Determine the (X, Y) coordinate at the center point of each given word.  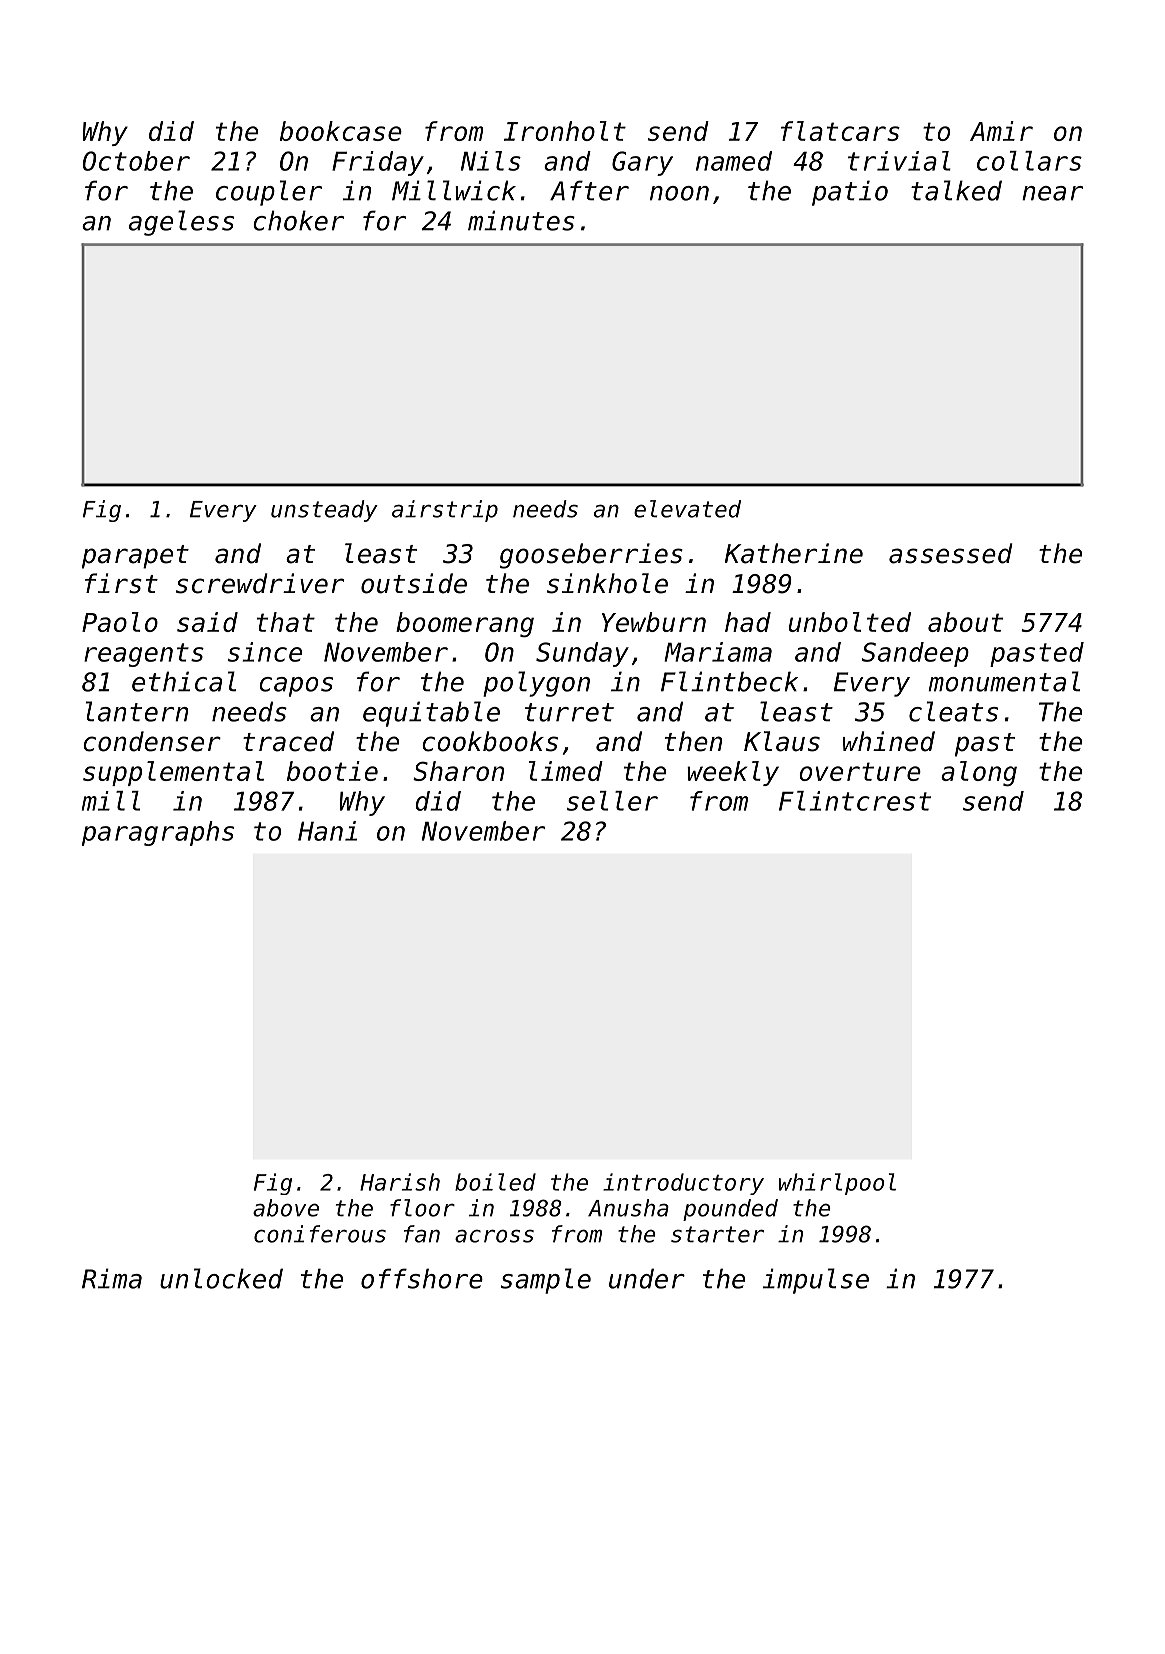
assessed (951, 553)
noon (679, 193)
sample (546, 1281)
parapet (135, 557)
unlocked (221, 1278)
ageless (181, 223)
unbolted (850, 622)
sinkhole (607, 583)
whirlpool (837, 1184)
